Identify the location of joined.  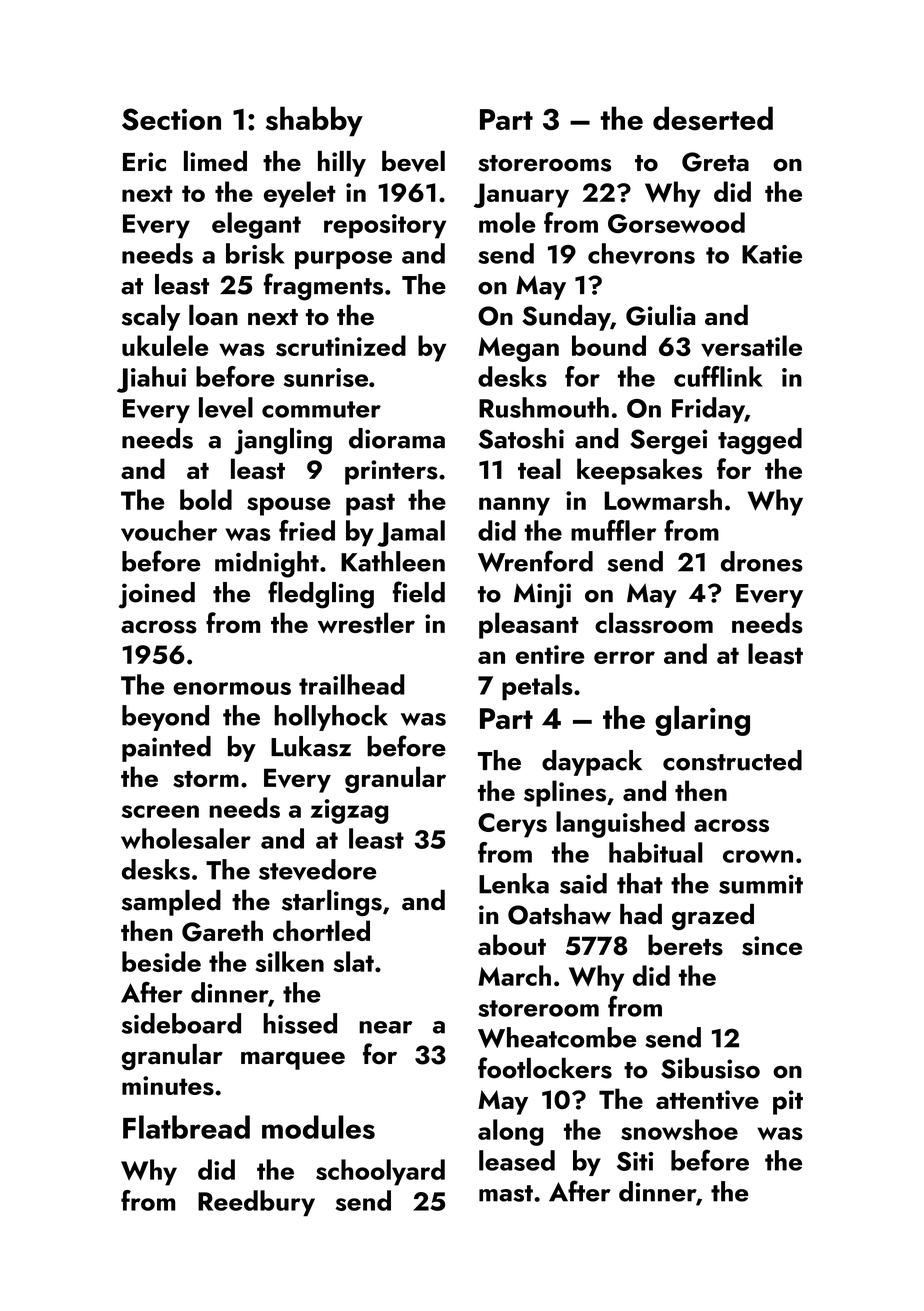
(157, 595).
